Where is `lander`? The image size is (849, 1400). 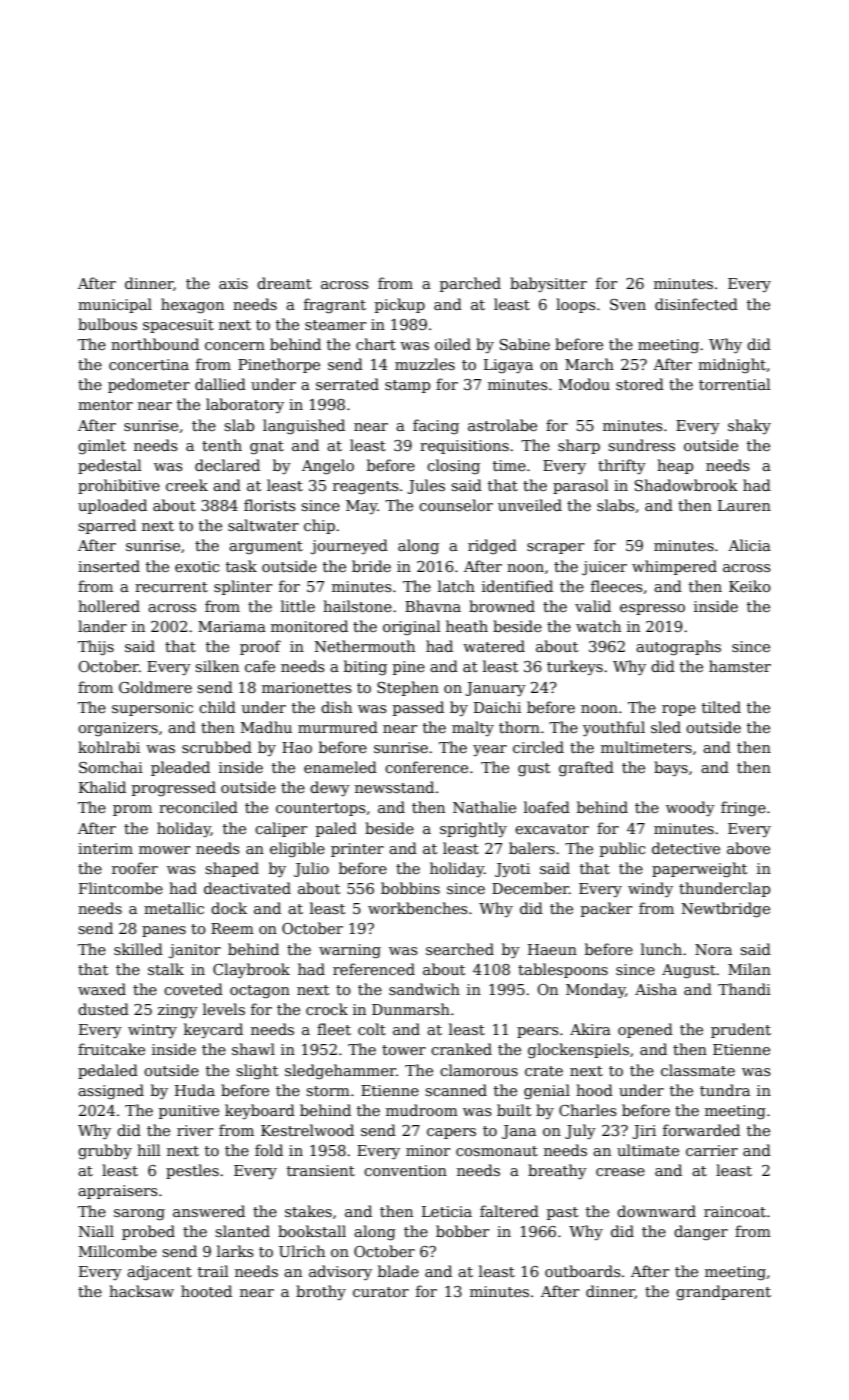
lander is located at coordinates (102, 626).
